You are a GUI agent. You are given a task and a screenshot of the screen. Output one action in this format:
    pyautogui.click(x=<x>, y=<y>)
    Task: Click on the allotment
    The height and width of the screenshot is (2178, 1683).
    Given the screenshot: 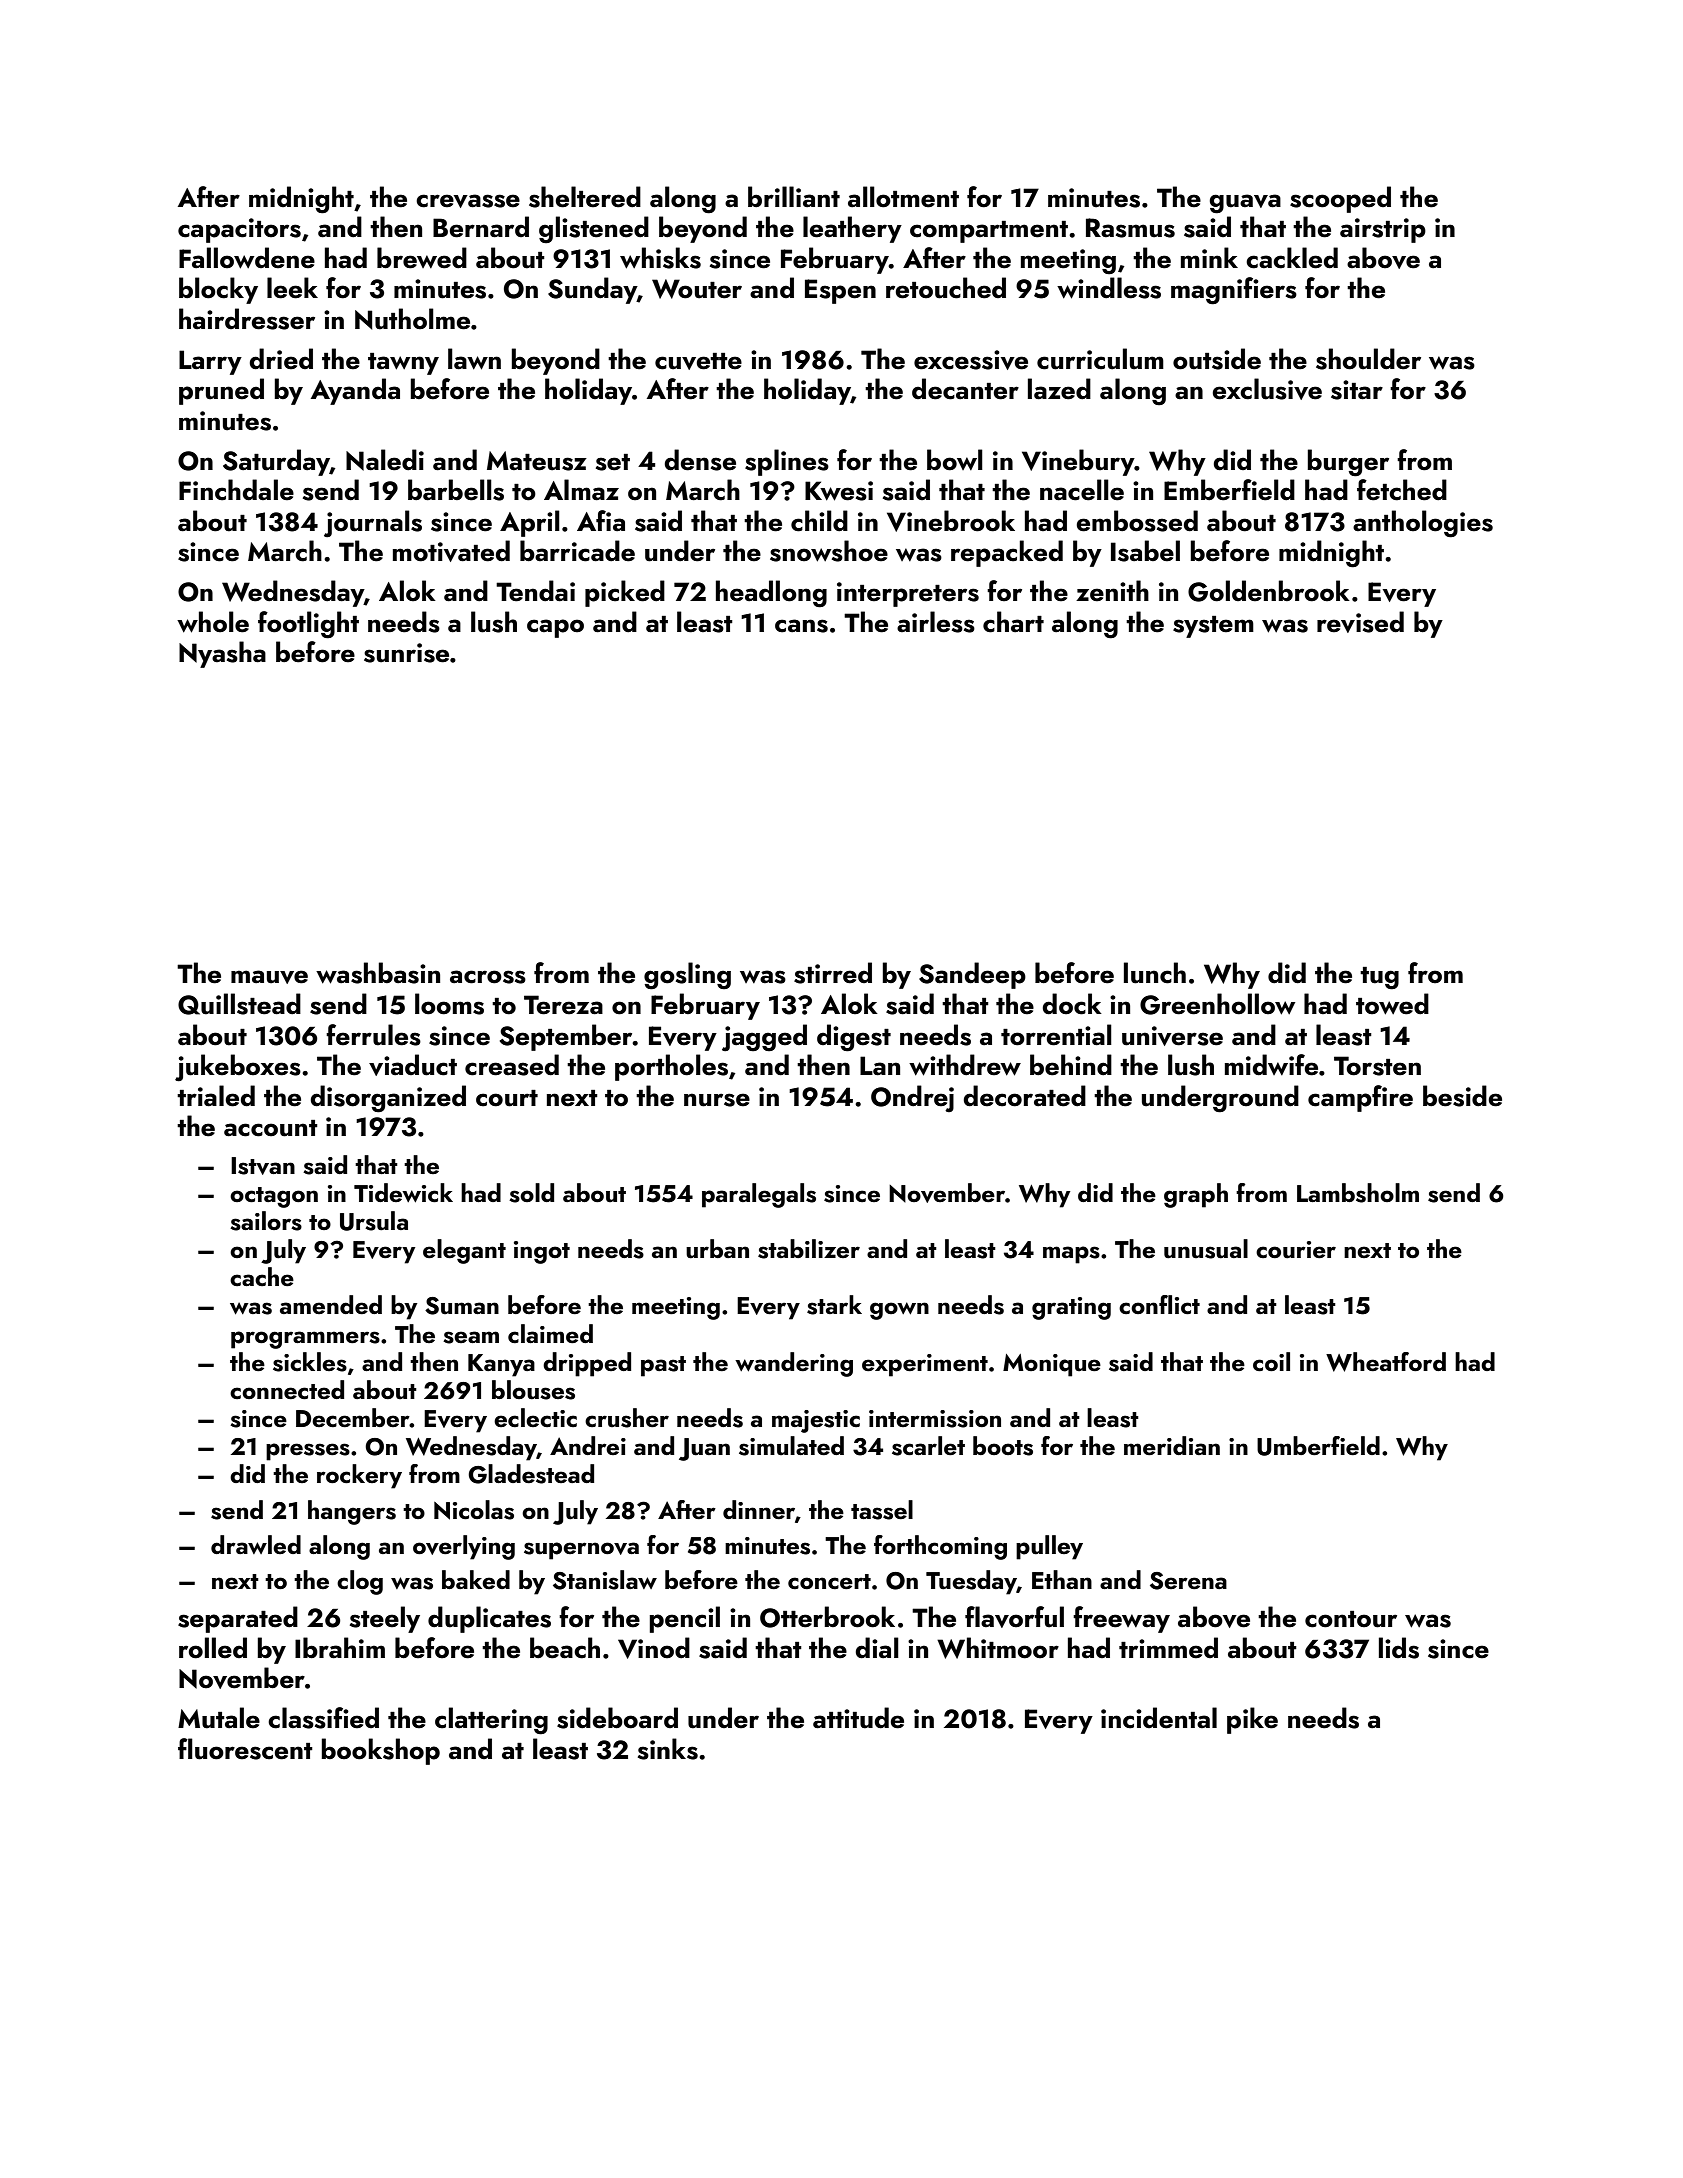 What is the action you would take?
    pyautogui.click(x=903, y=197)
